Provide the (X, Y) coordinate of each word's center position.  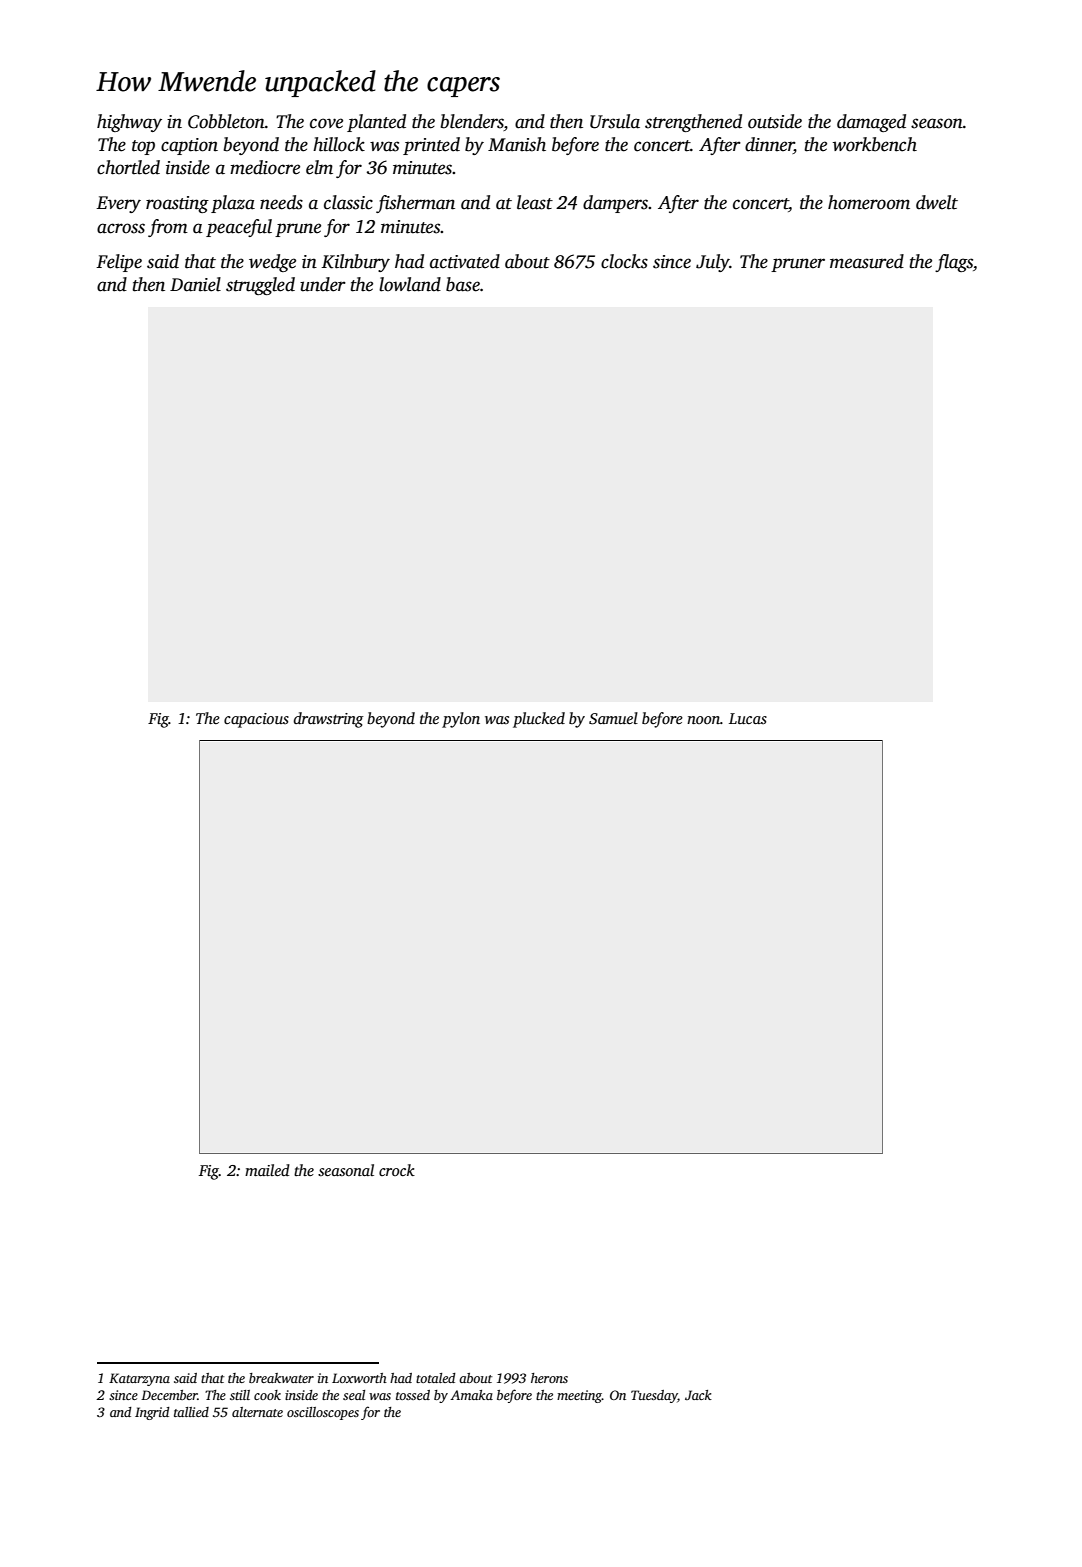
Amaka (471, 1395)
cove (326, 123)
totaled (436, 1378)
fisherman (415, 204)
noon (703, 720)
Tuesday (654, 1396)
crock (397, 1170)
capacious (256, 720)
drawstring (329, 720)
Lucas (748, 718)
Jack (698, 1395)
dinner (769, 145)
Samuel (613, 718)
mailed (267, 1170)
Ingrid (152, 1413)
